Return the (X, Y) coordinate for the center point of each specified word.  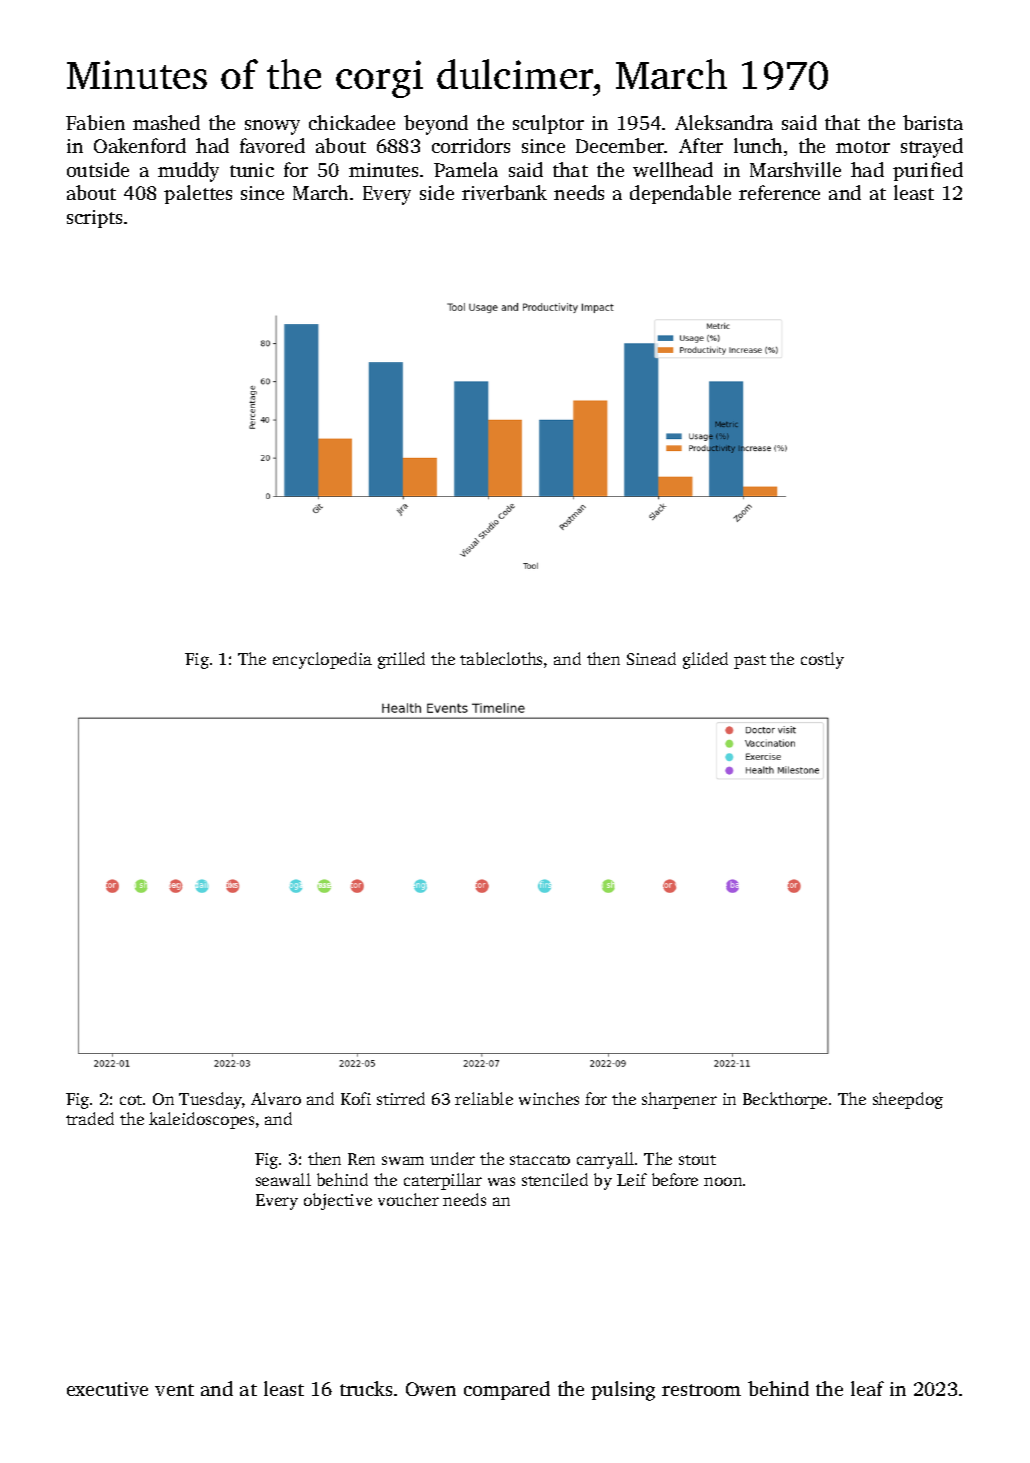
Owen (431, 1389)
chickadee (352, 122)
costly (822, 660)
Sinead (651, 658)
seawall (283, 1179)
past (750, 662)
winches (549, 1098)
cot (131, 1100)
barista (933, 122)
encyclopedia (322, 660)
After (701, 145)
